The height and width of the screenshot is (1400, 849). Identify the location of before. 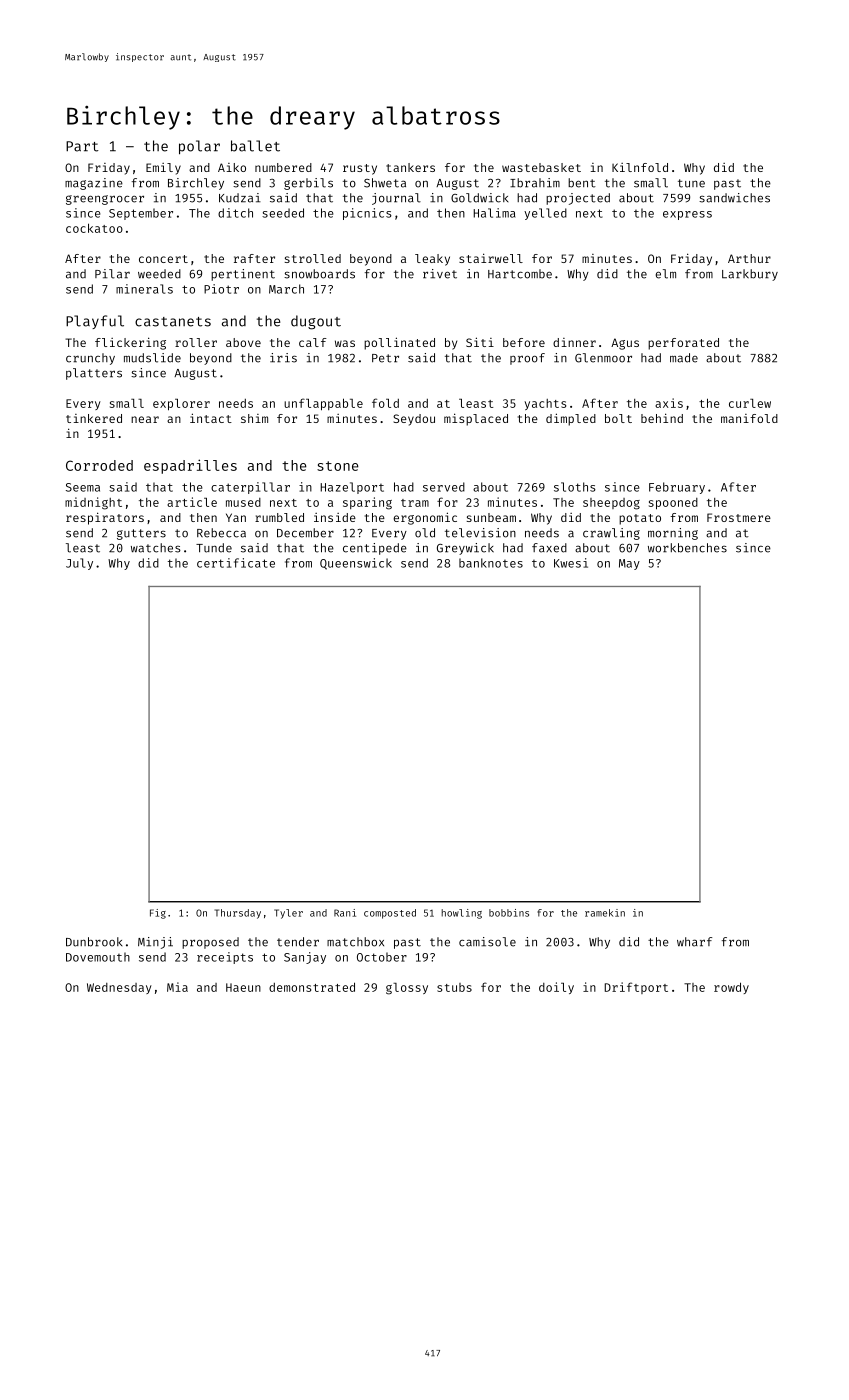
(524, 342).
